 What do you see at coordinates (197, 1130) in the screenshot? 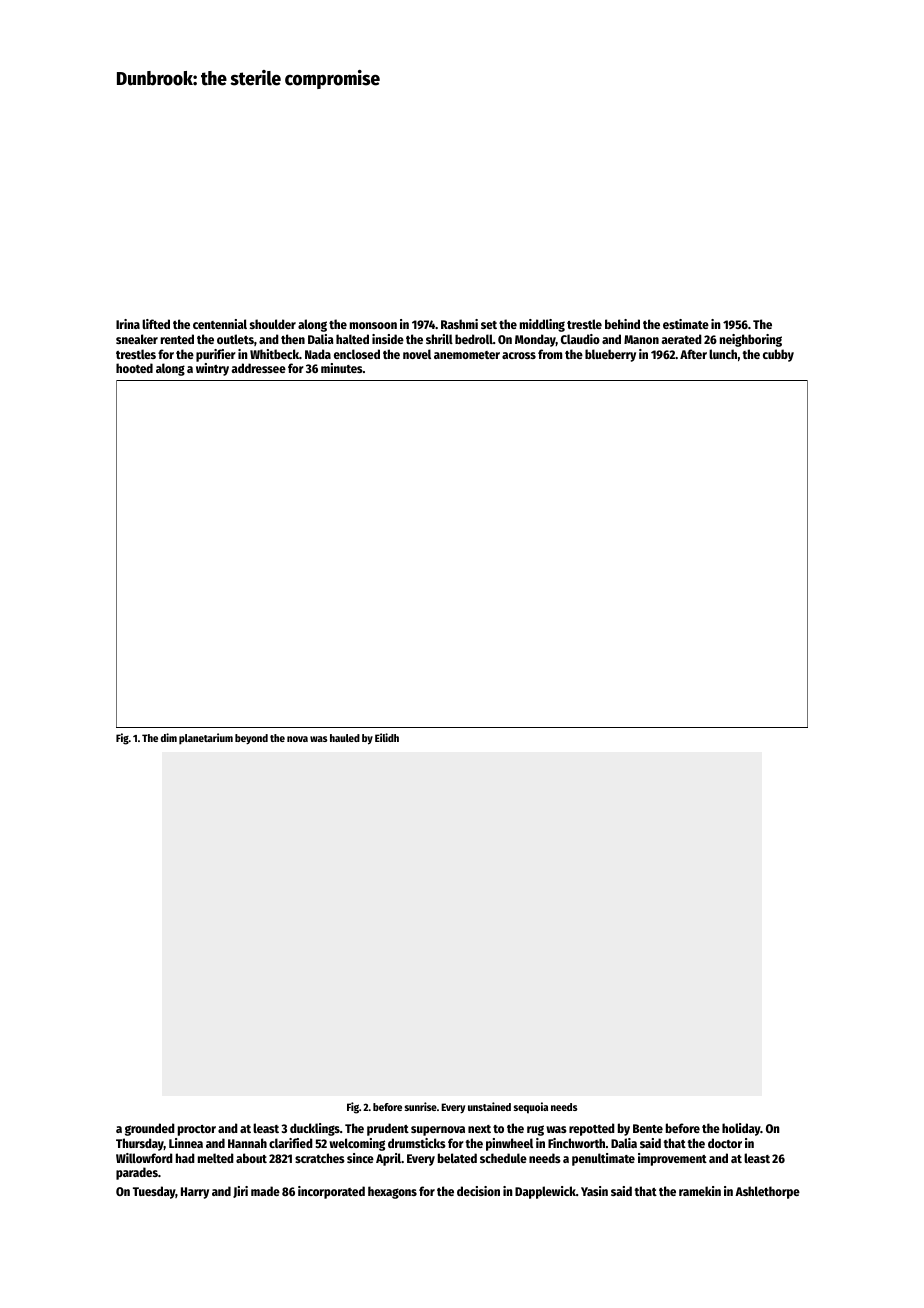
I see `proctor` at bounding box center [197, 1130].
